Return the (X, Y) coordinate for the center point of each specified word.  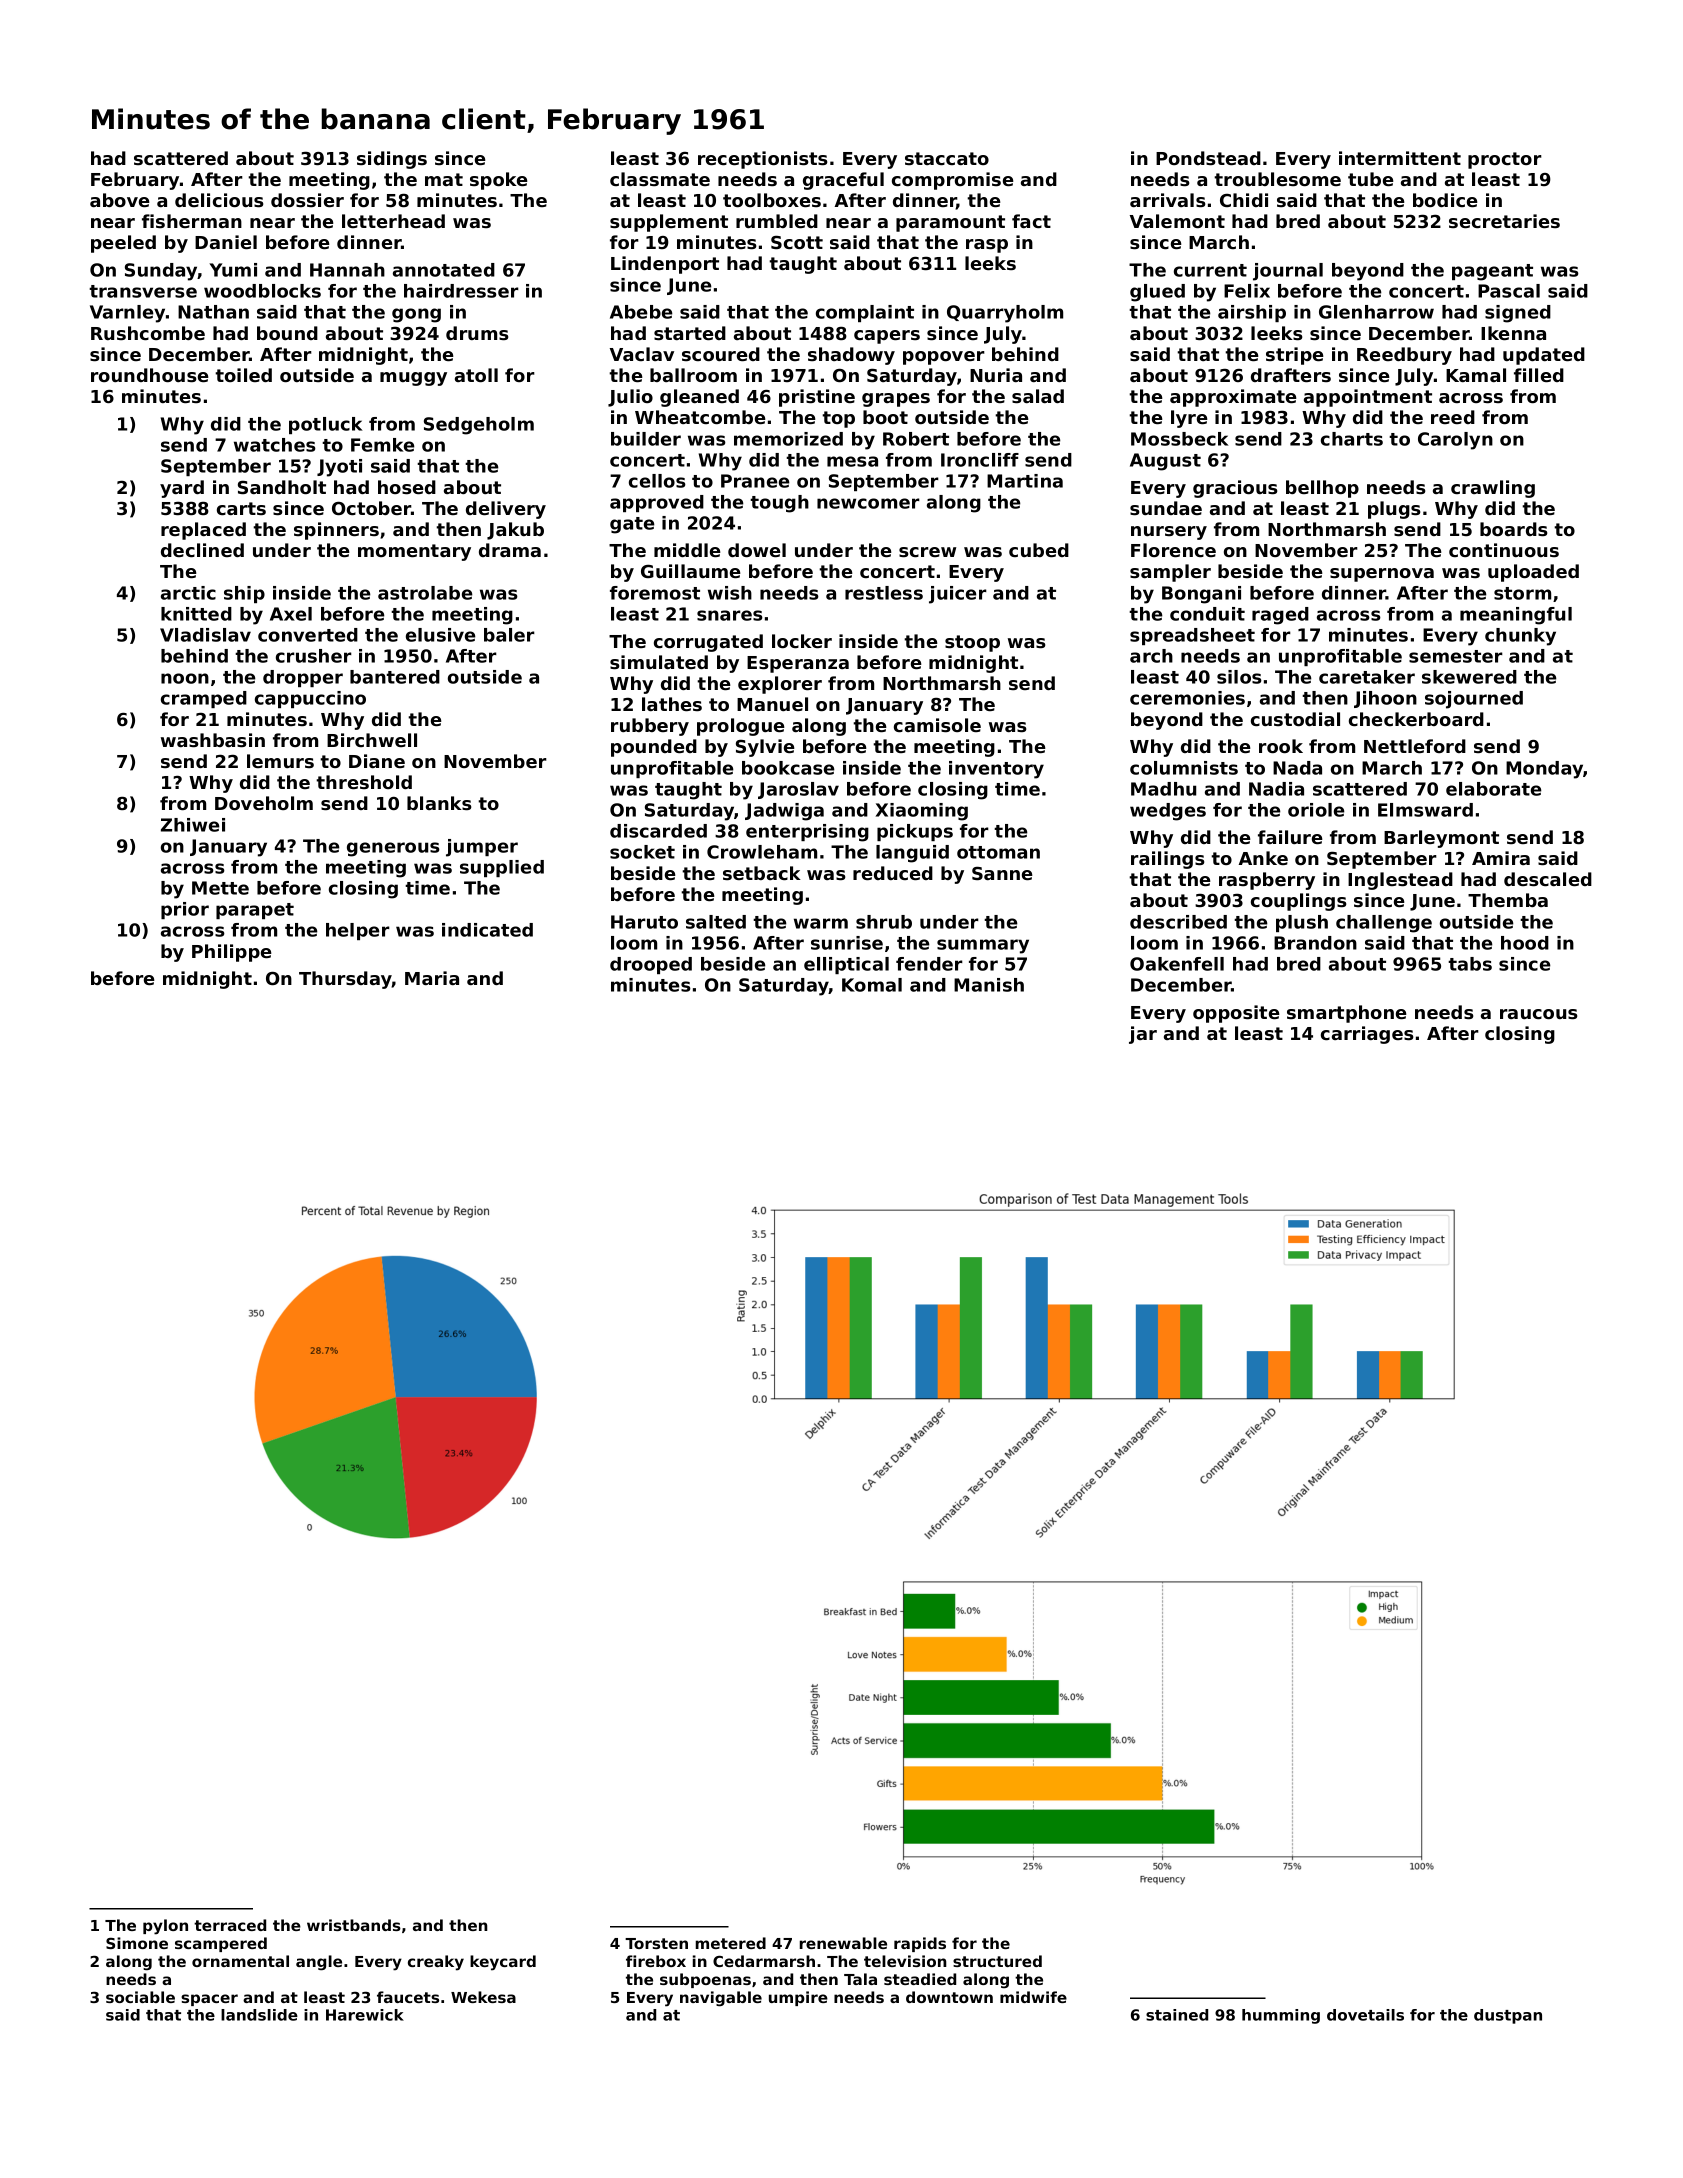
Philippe (232, 953)
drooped (651, 965)
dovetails (1365, 2015)
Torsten (656, 1943)
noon (185, 678)
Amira (1501, 858)
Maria (432, 978)
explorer (780, 685)
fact (1031, 221)
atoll (476, 375)
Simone (137, 1943)
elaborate (1493, 789)
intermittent (1400, 158)
